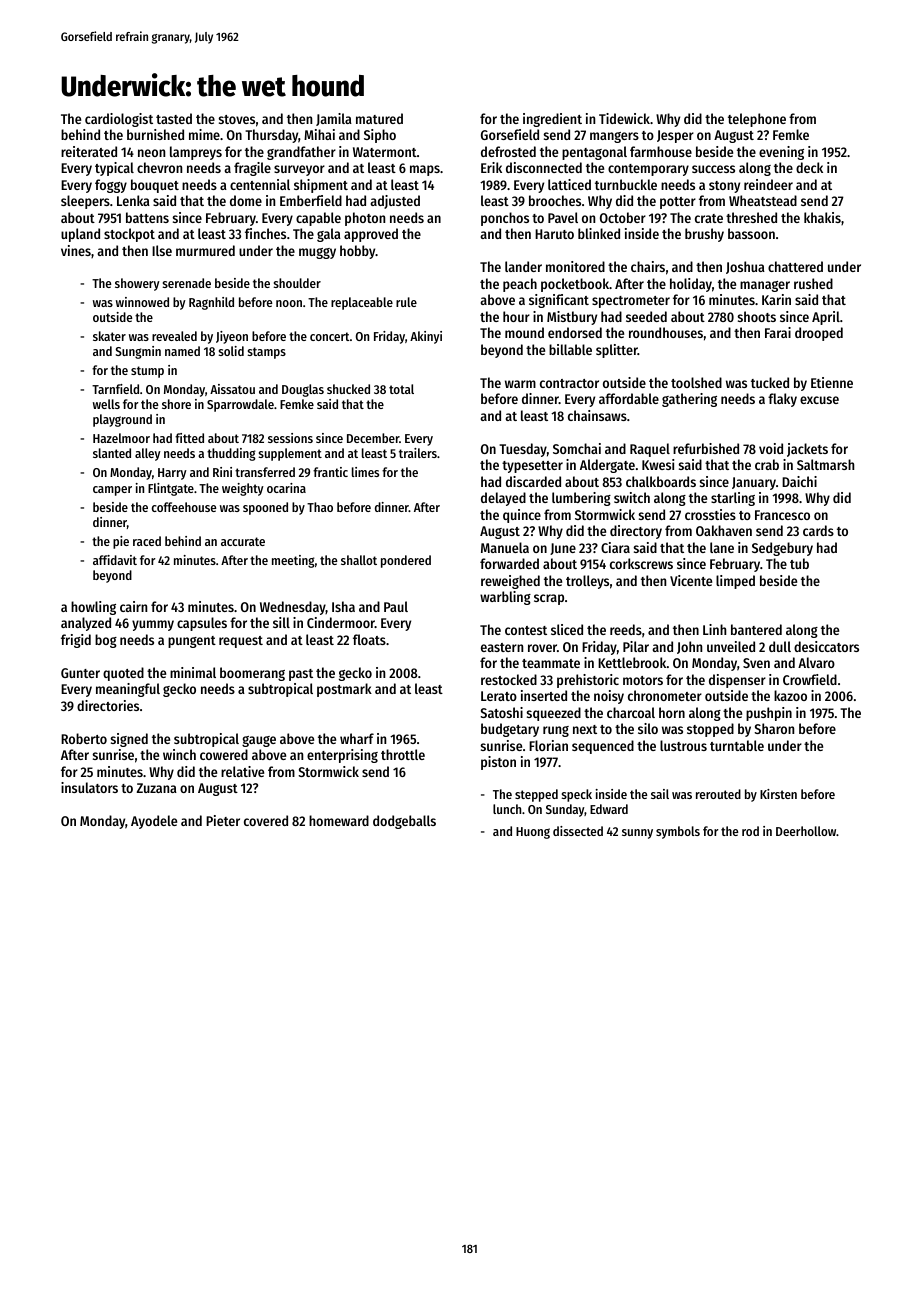 The image size is (924, 1308). What do you see at coordinates (696, 382) in the image?
I see `toolshed` at bounding box center [696, 382].
